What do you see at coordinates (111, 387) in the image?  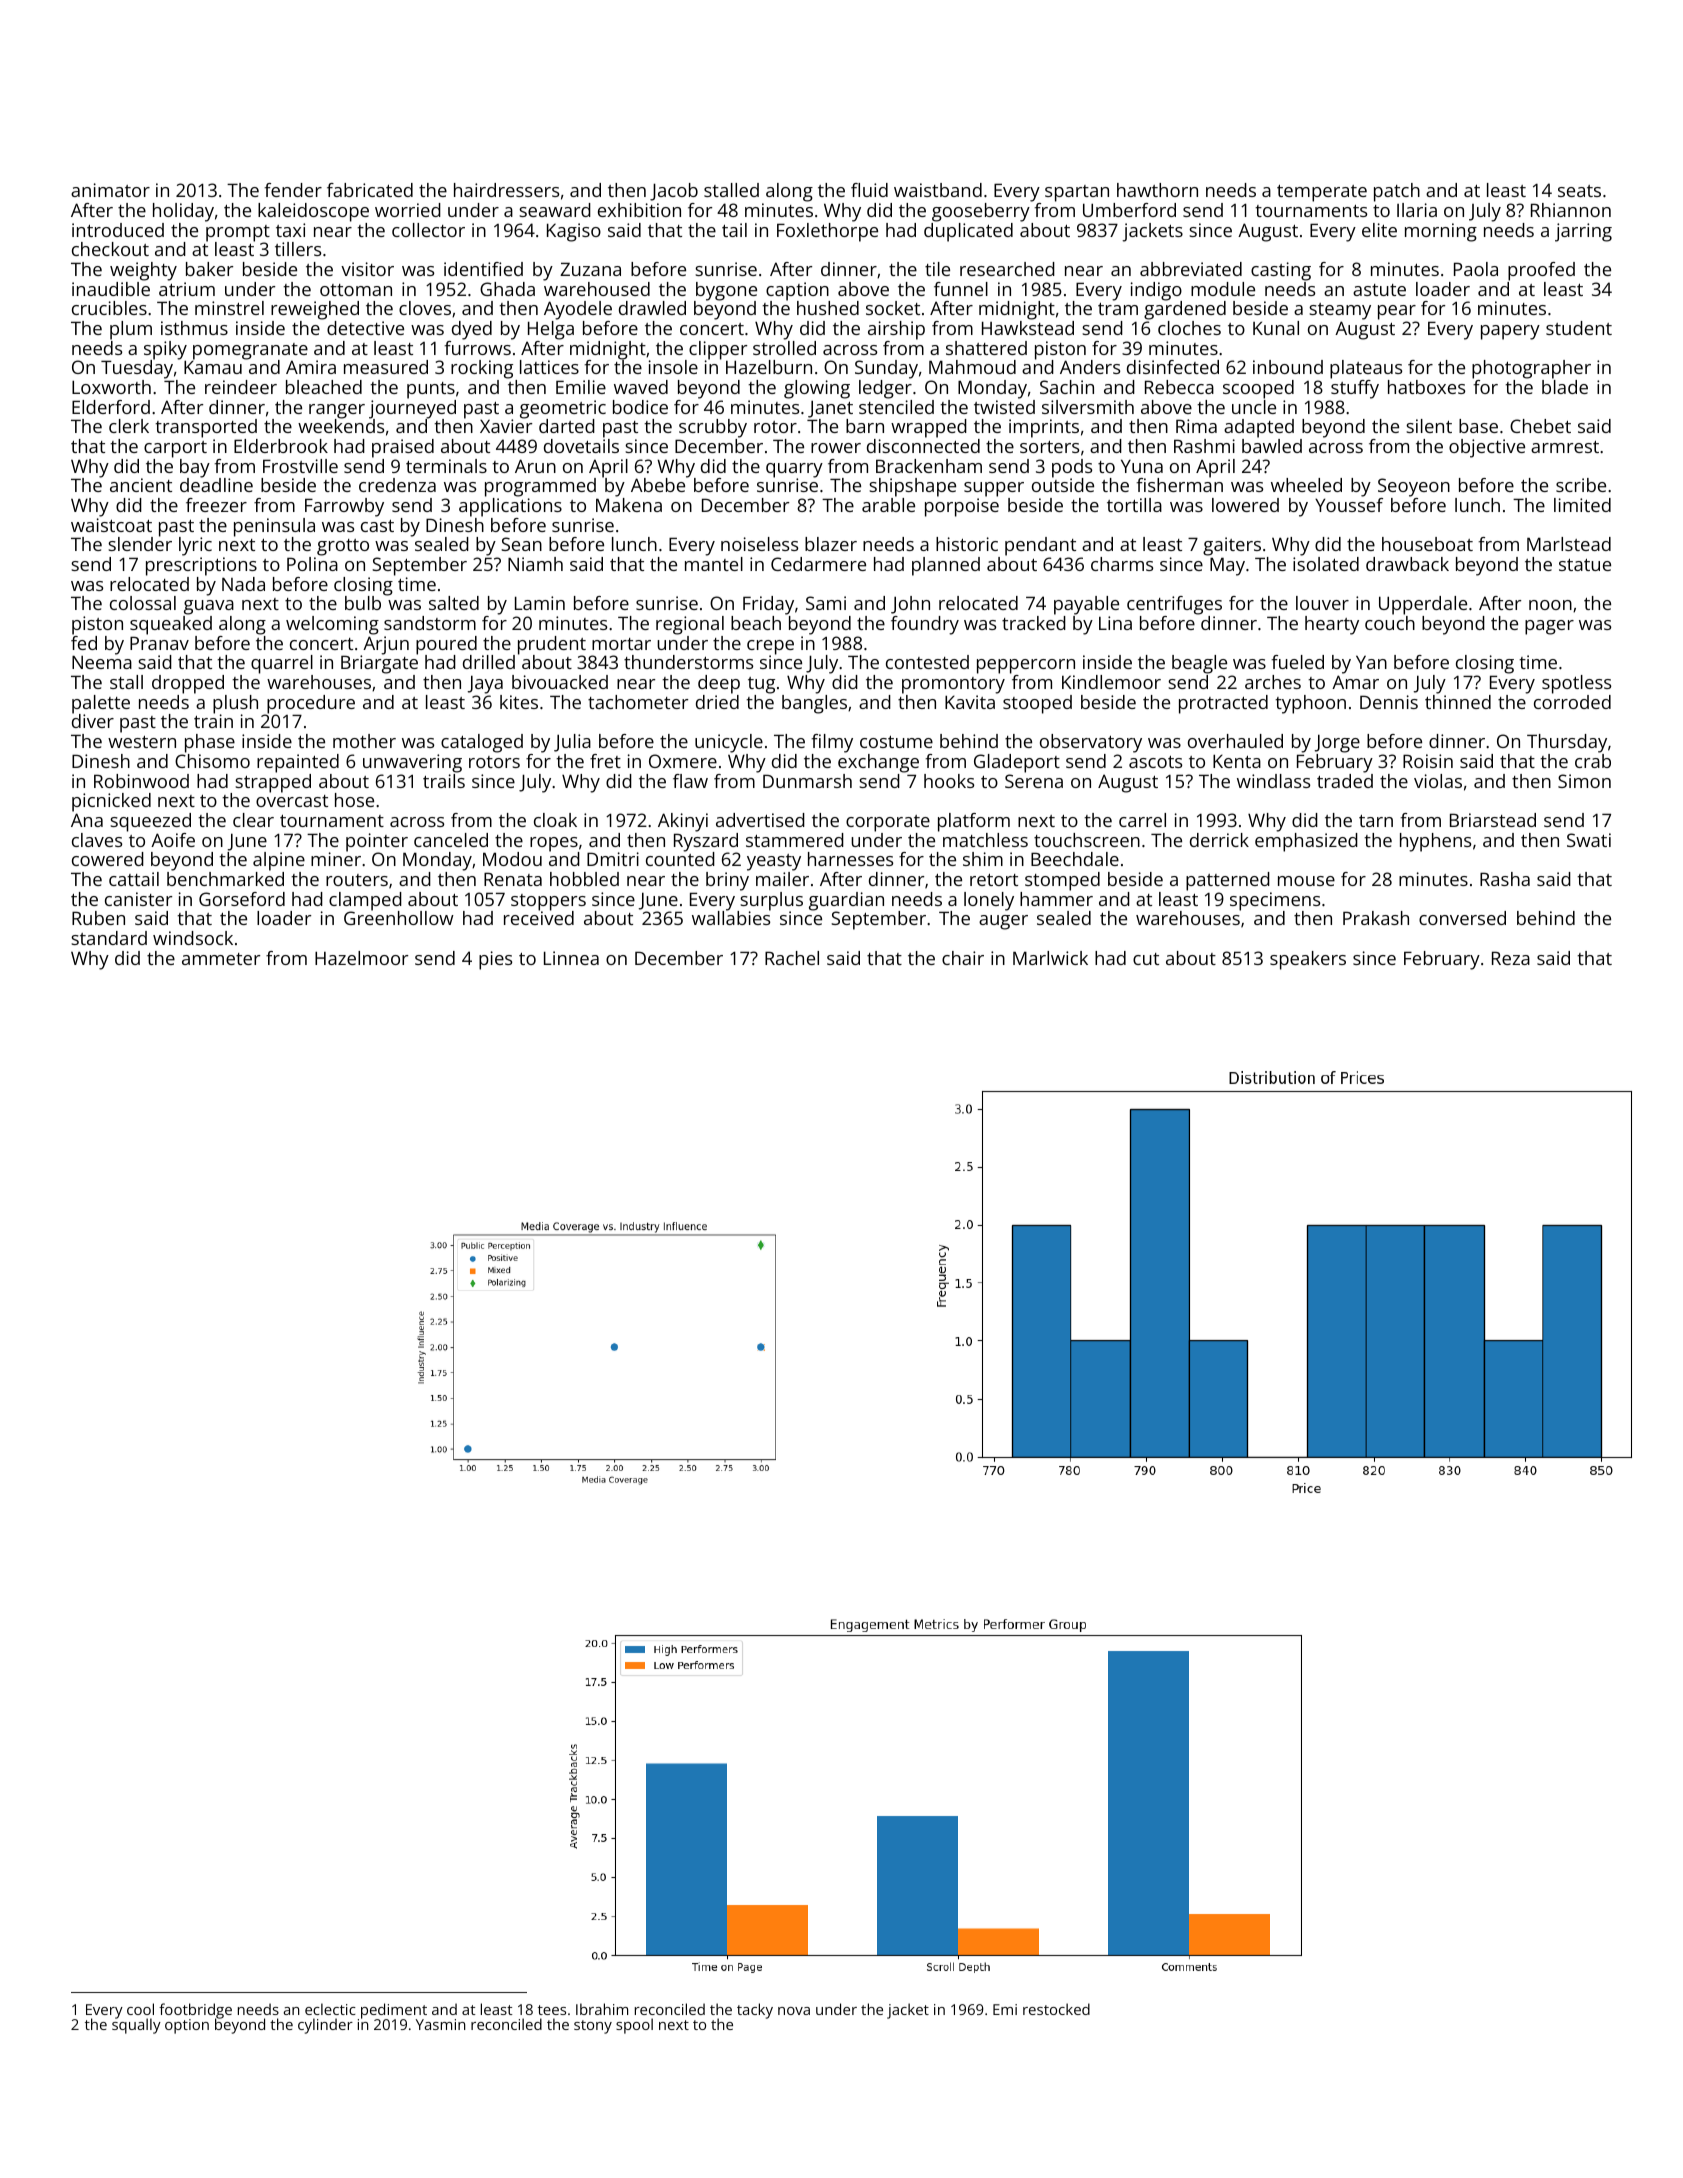 I see `Loxworth` at bounding box center [111, 387].
